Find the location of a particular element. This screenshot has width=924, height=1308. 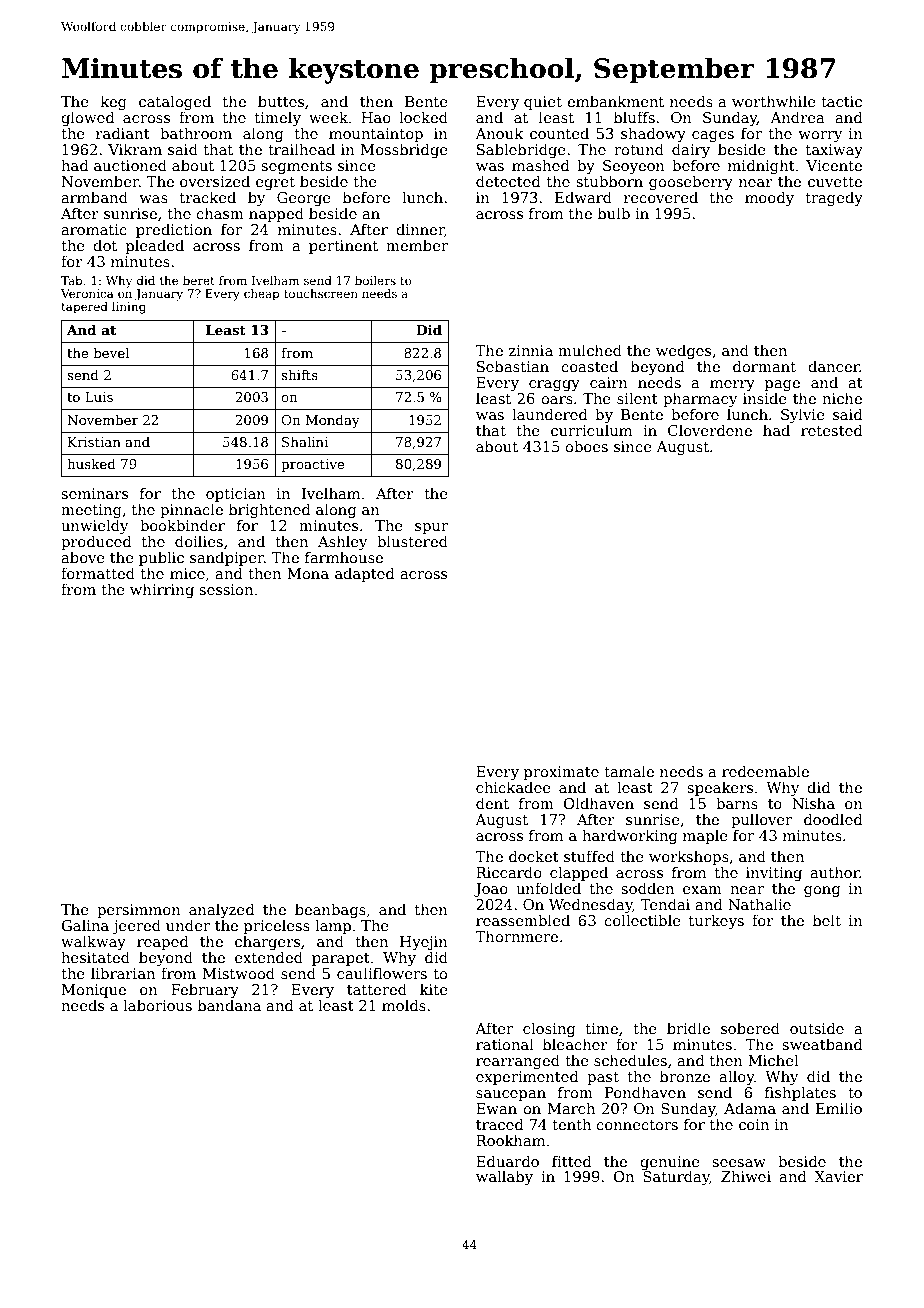

analyzed is located at coordinates (222, 910).
